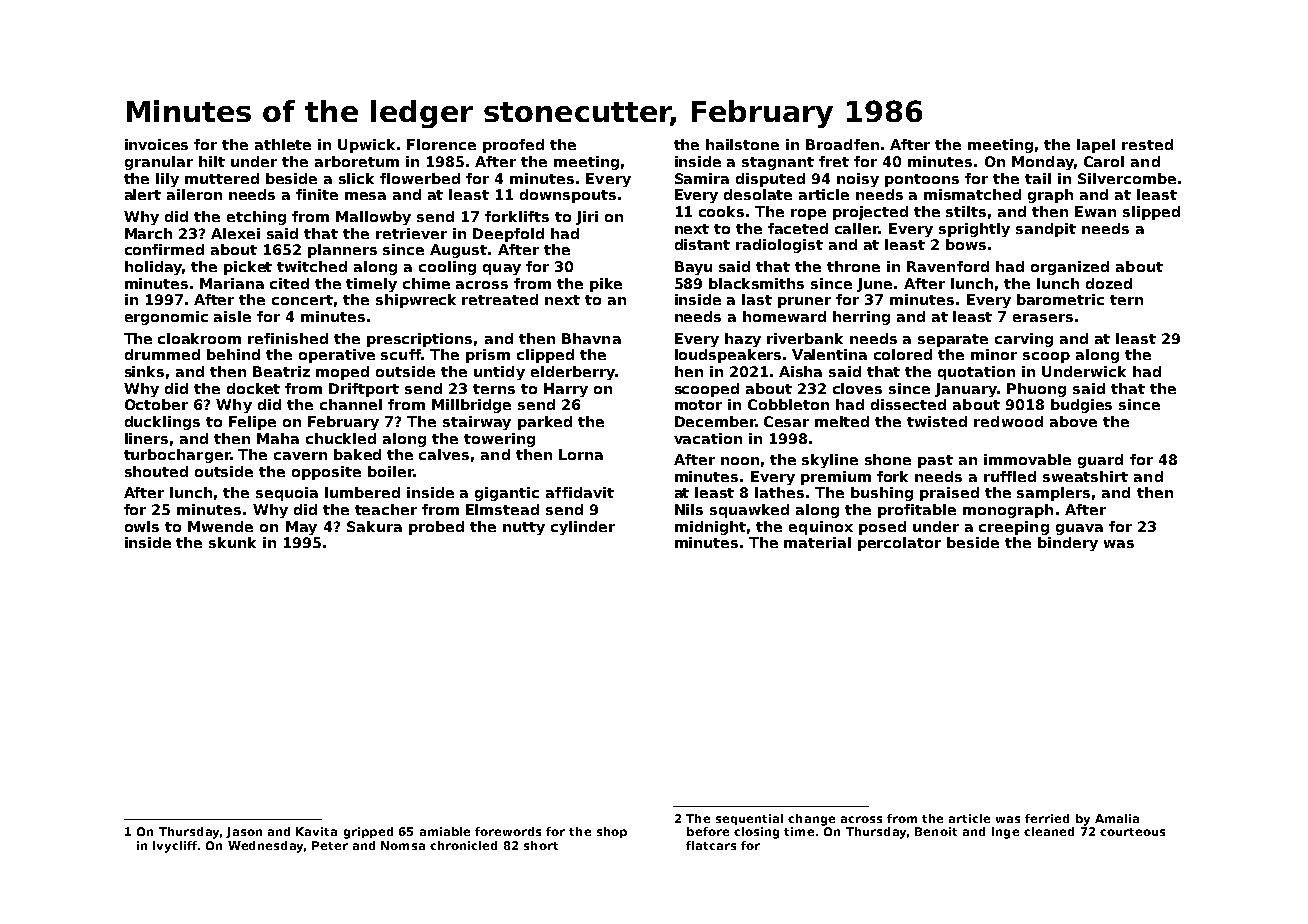 Image resolution: width=1308 pixels, height=924 pixels. I want to click on slipped, so click(1151, 213).
